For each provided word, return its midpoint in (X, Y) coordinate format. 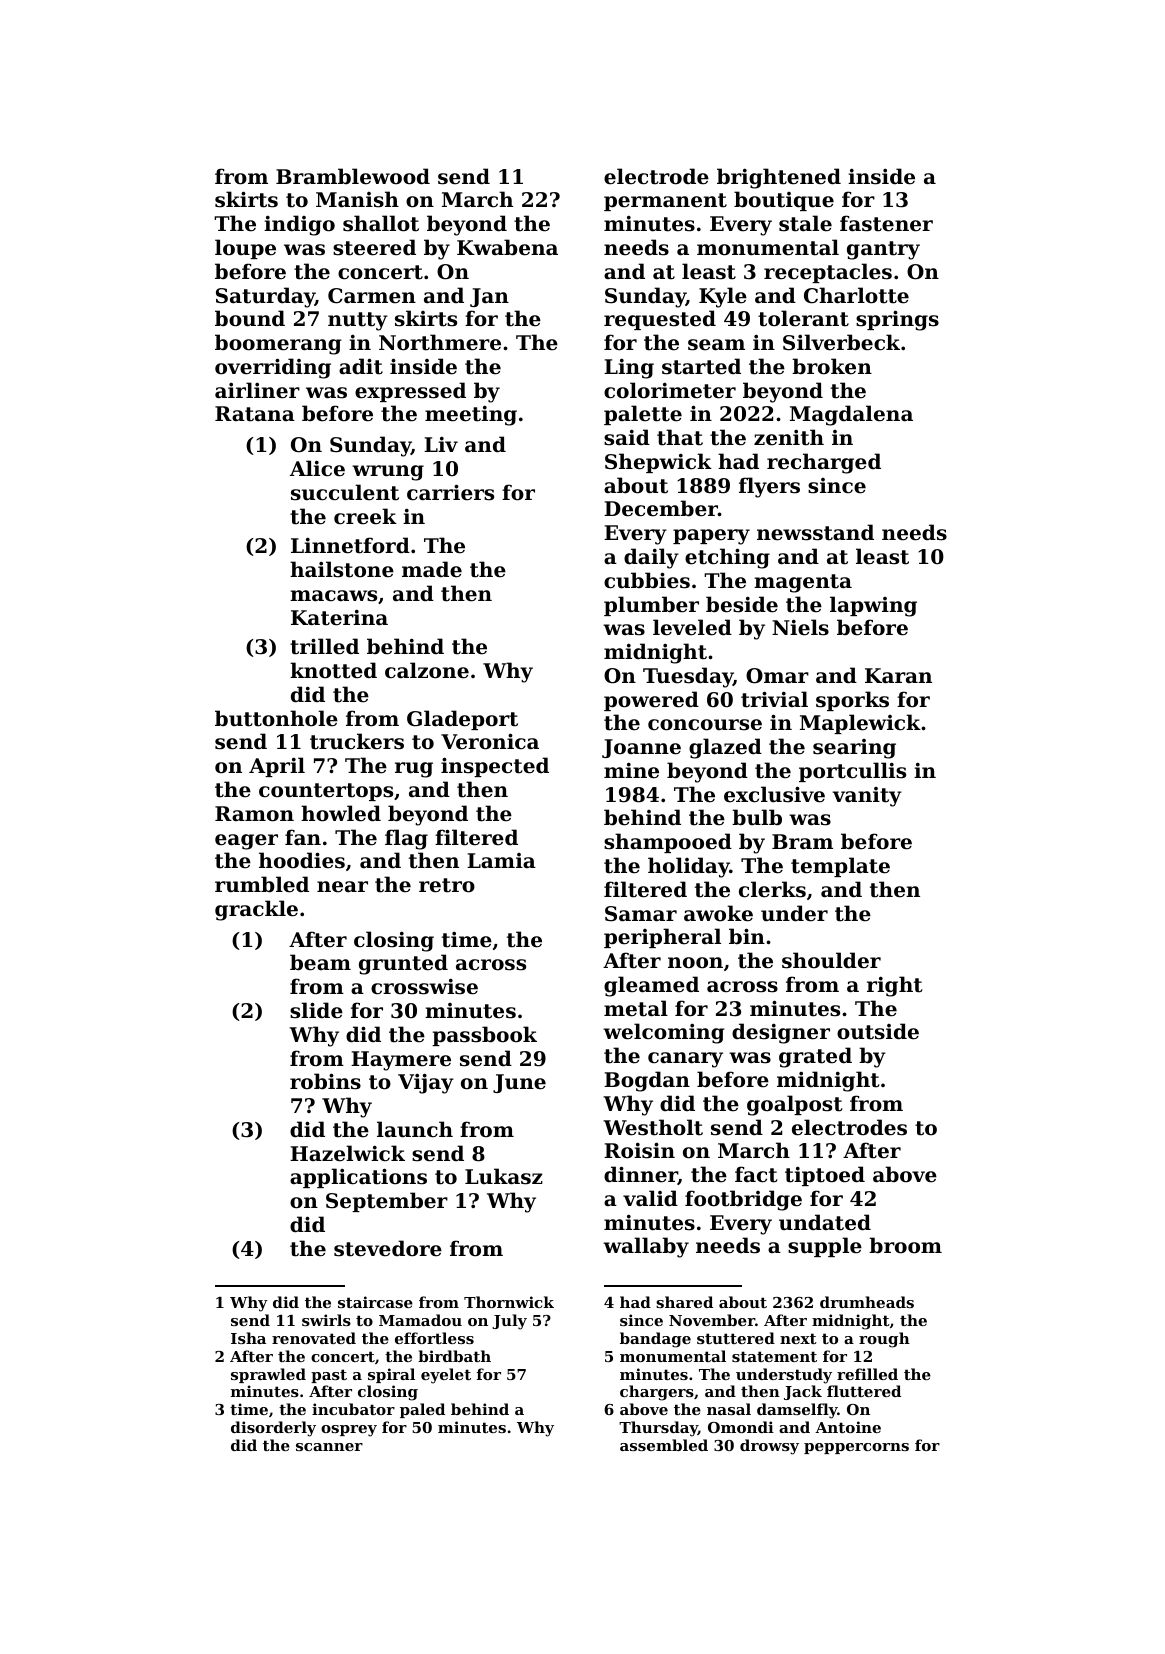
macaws (333, 596)
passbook (484, 1036)
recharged (824, 463)
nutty (358, 321)
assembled (664, 1445)
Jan (489, 297)
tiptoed (825, 1176)
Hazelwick (347, 1153)
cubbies (647, 580)
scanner (329, 1447)
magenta (803, 583)
